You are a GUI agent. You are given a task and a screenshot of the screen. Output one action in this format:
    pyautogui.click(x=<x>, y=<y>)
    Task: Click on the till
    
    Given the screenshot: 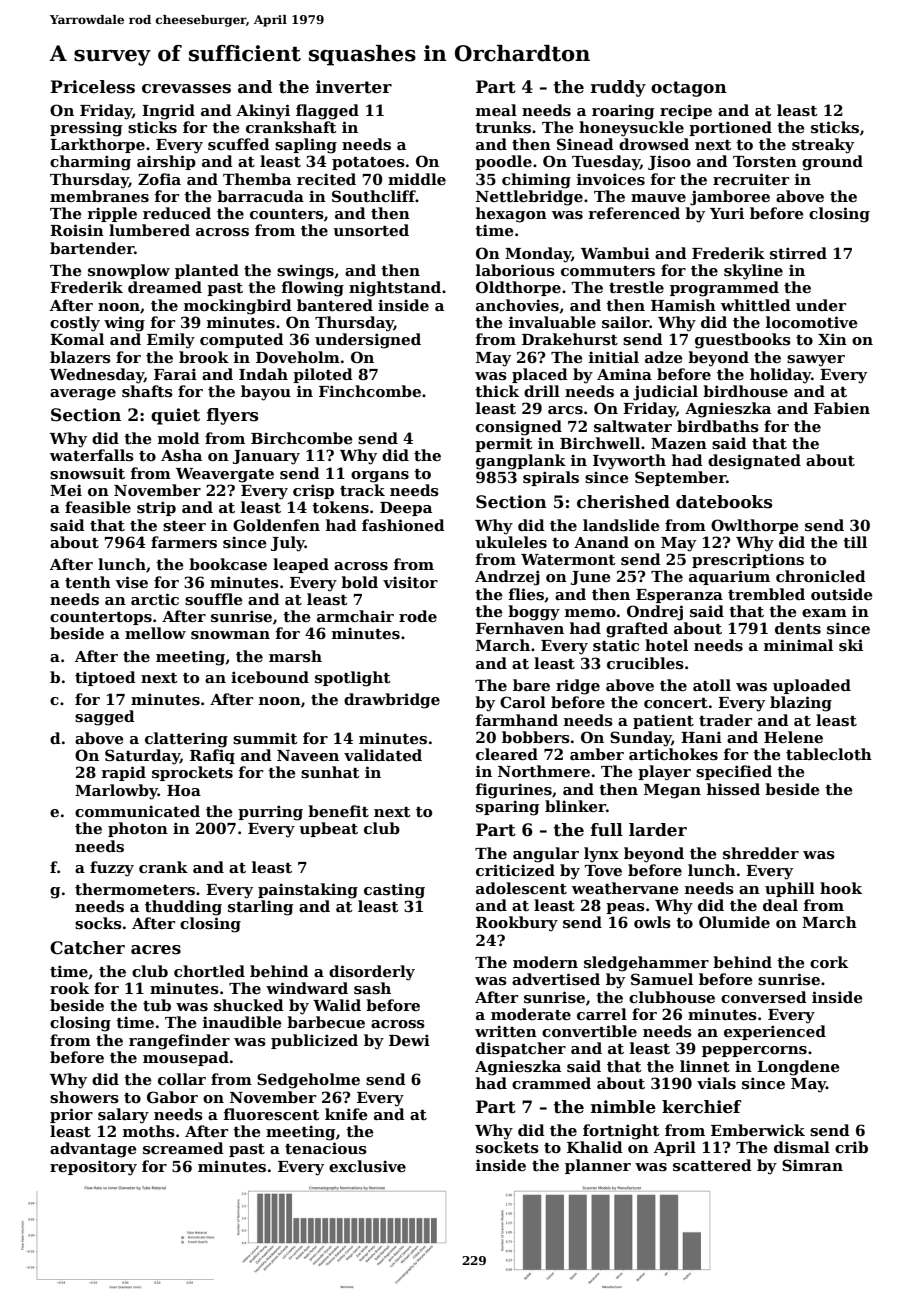 What is the action you would take?
    pyautogui.click(x=855, y=542)
